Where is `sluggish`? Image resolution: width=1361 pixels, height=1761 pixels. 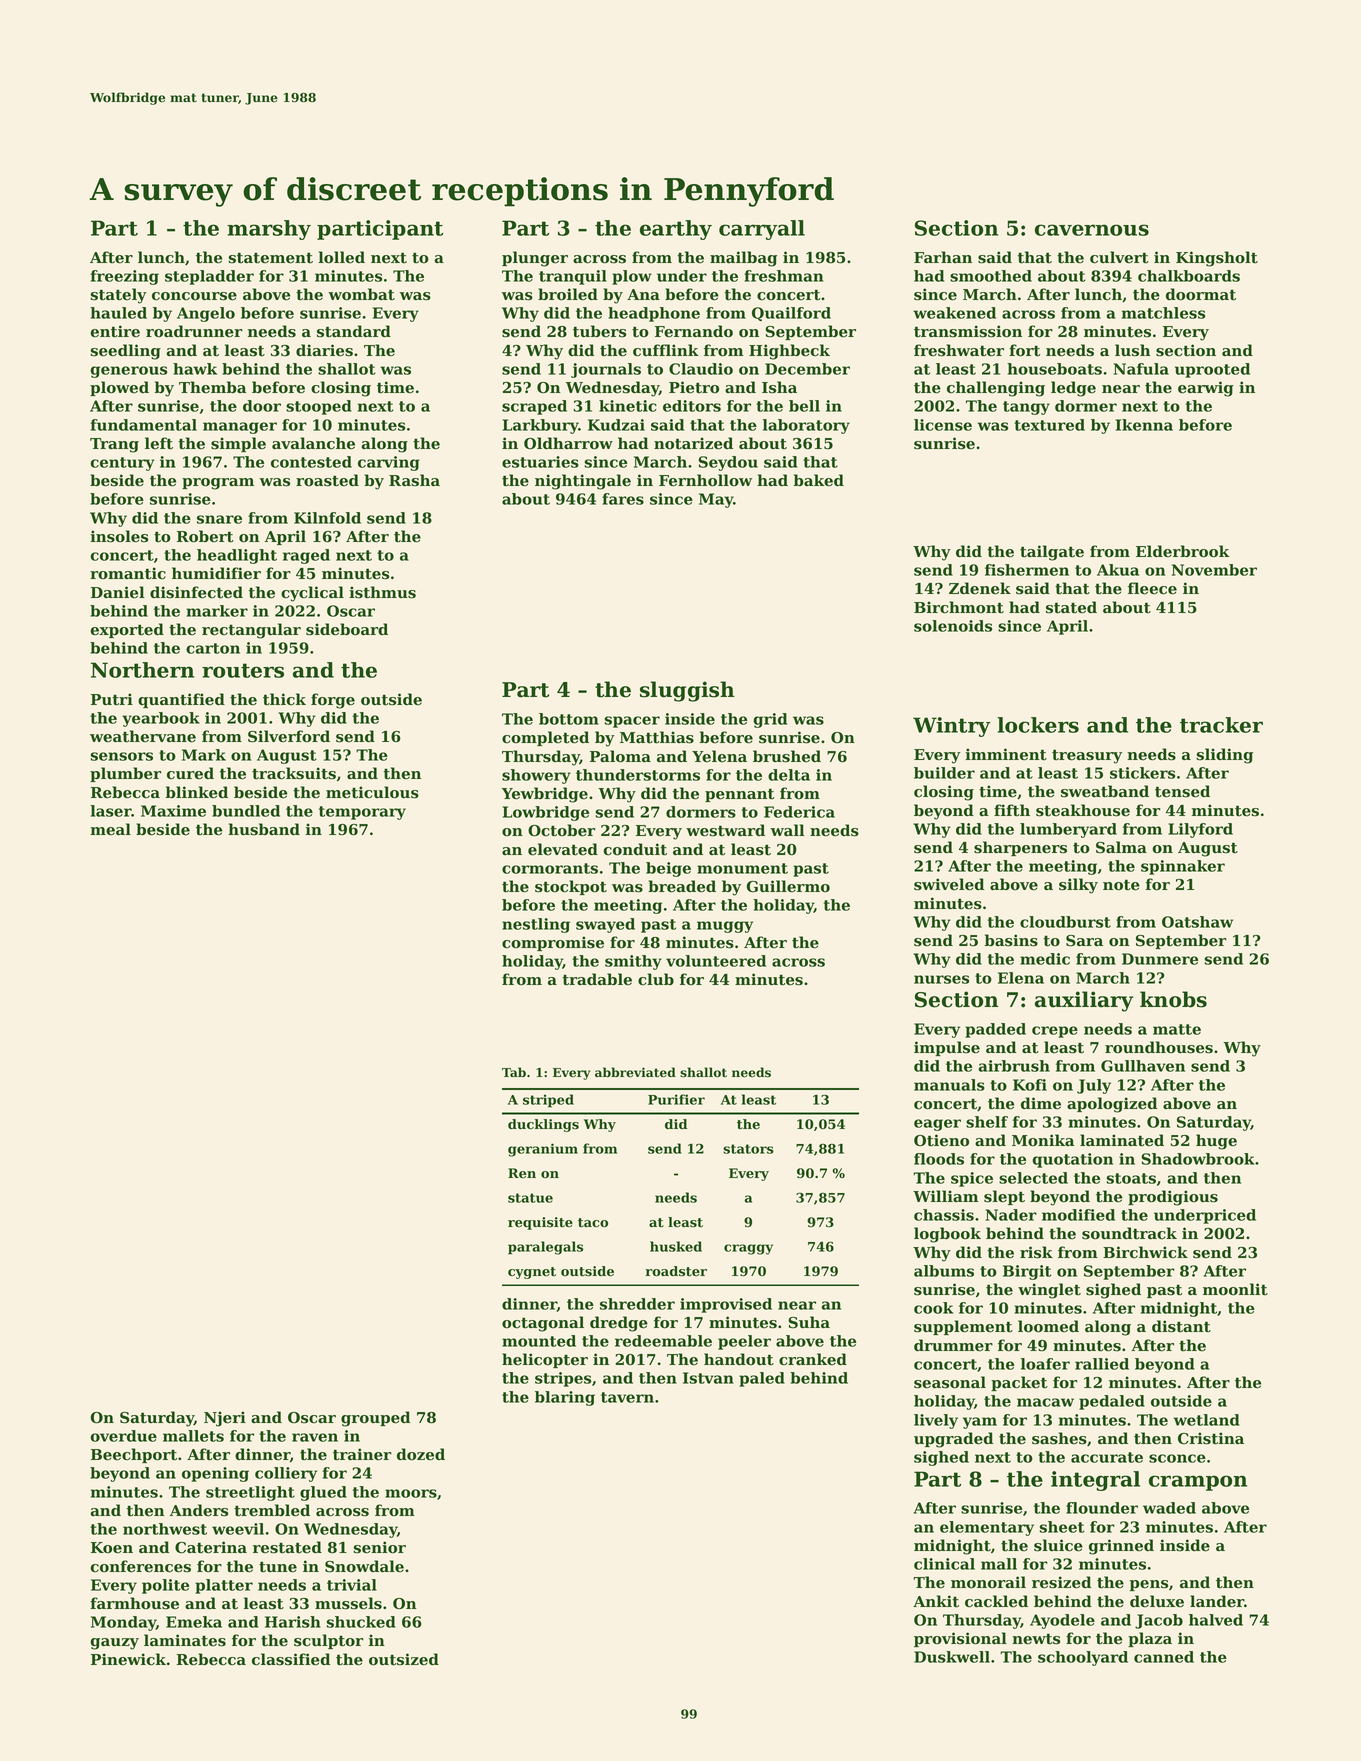 sluggish is located at coordinates (687, 691).
